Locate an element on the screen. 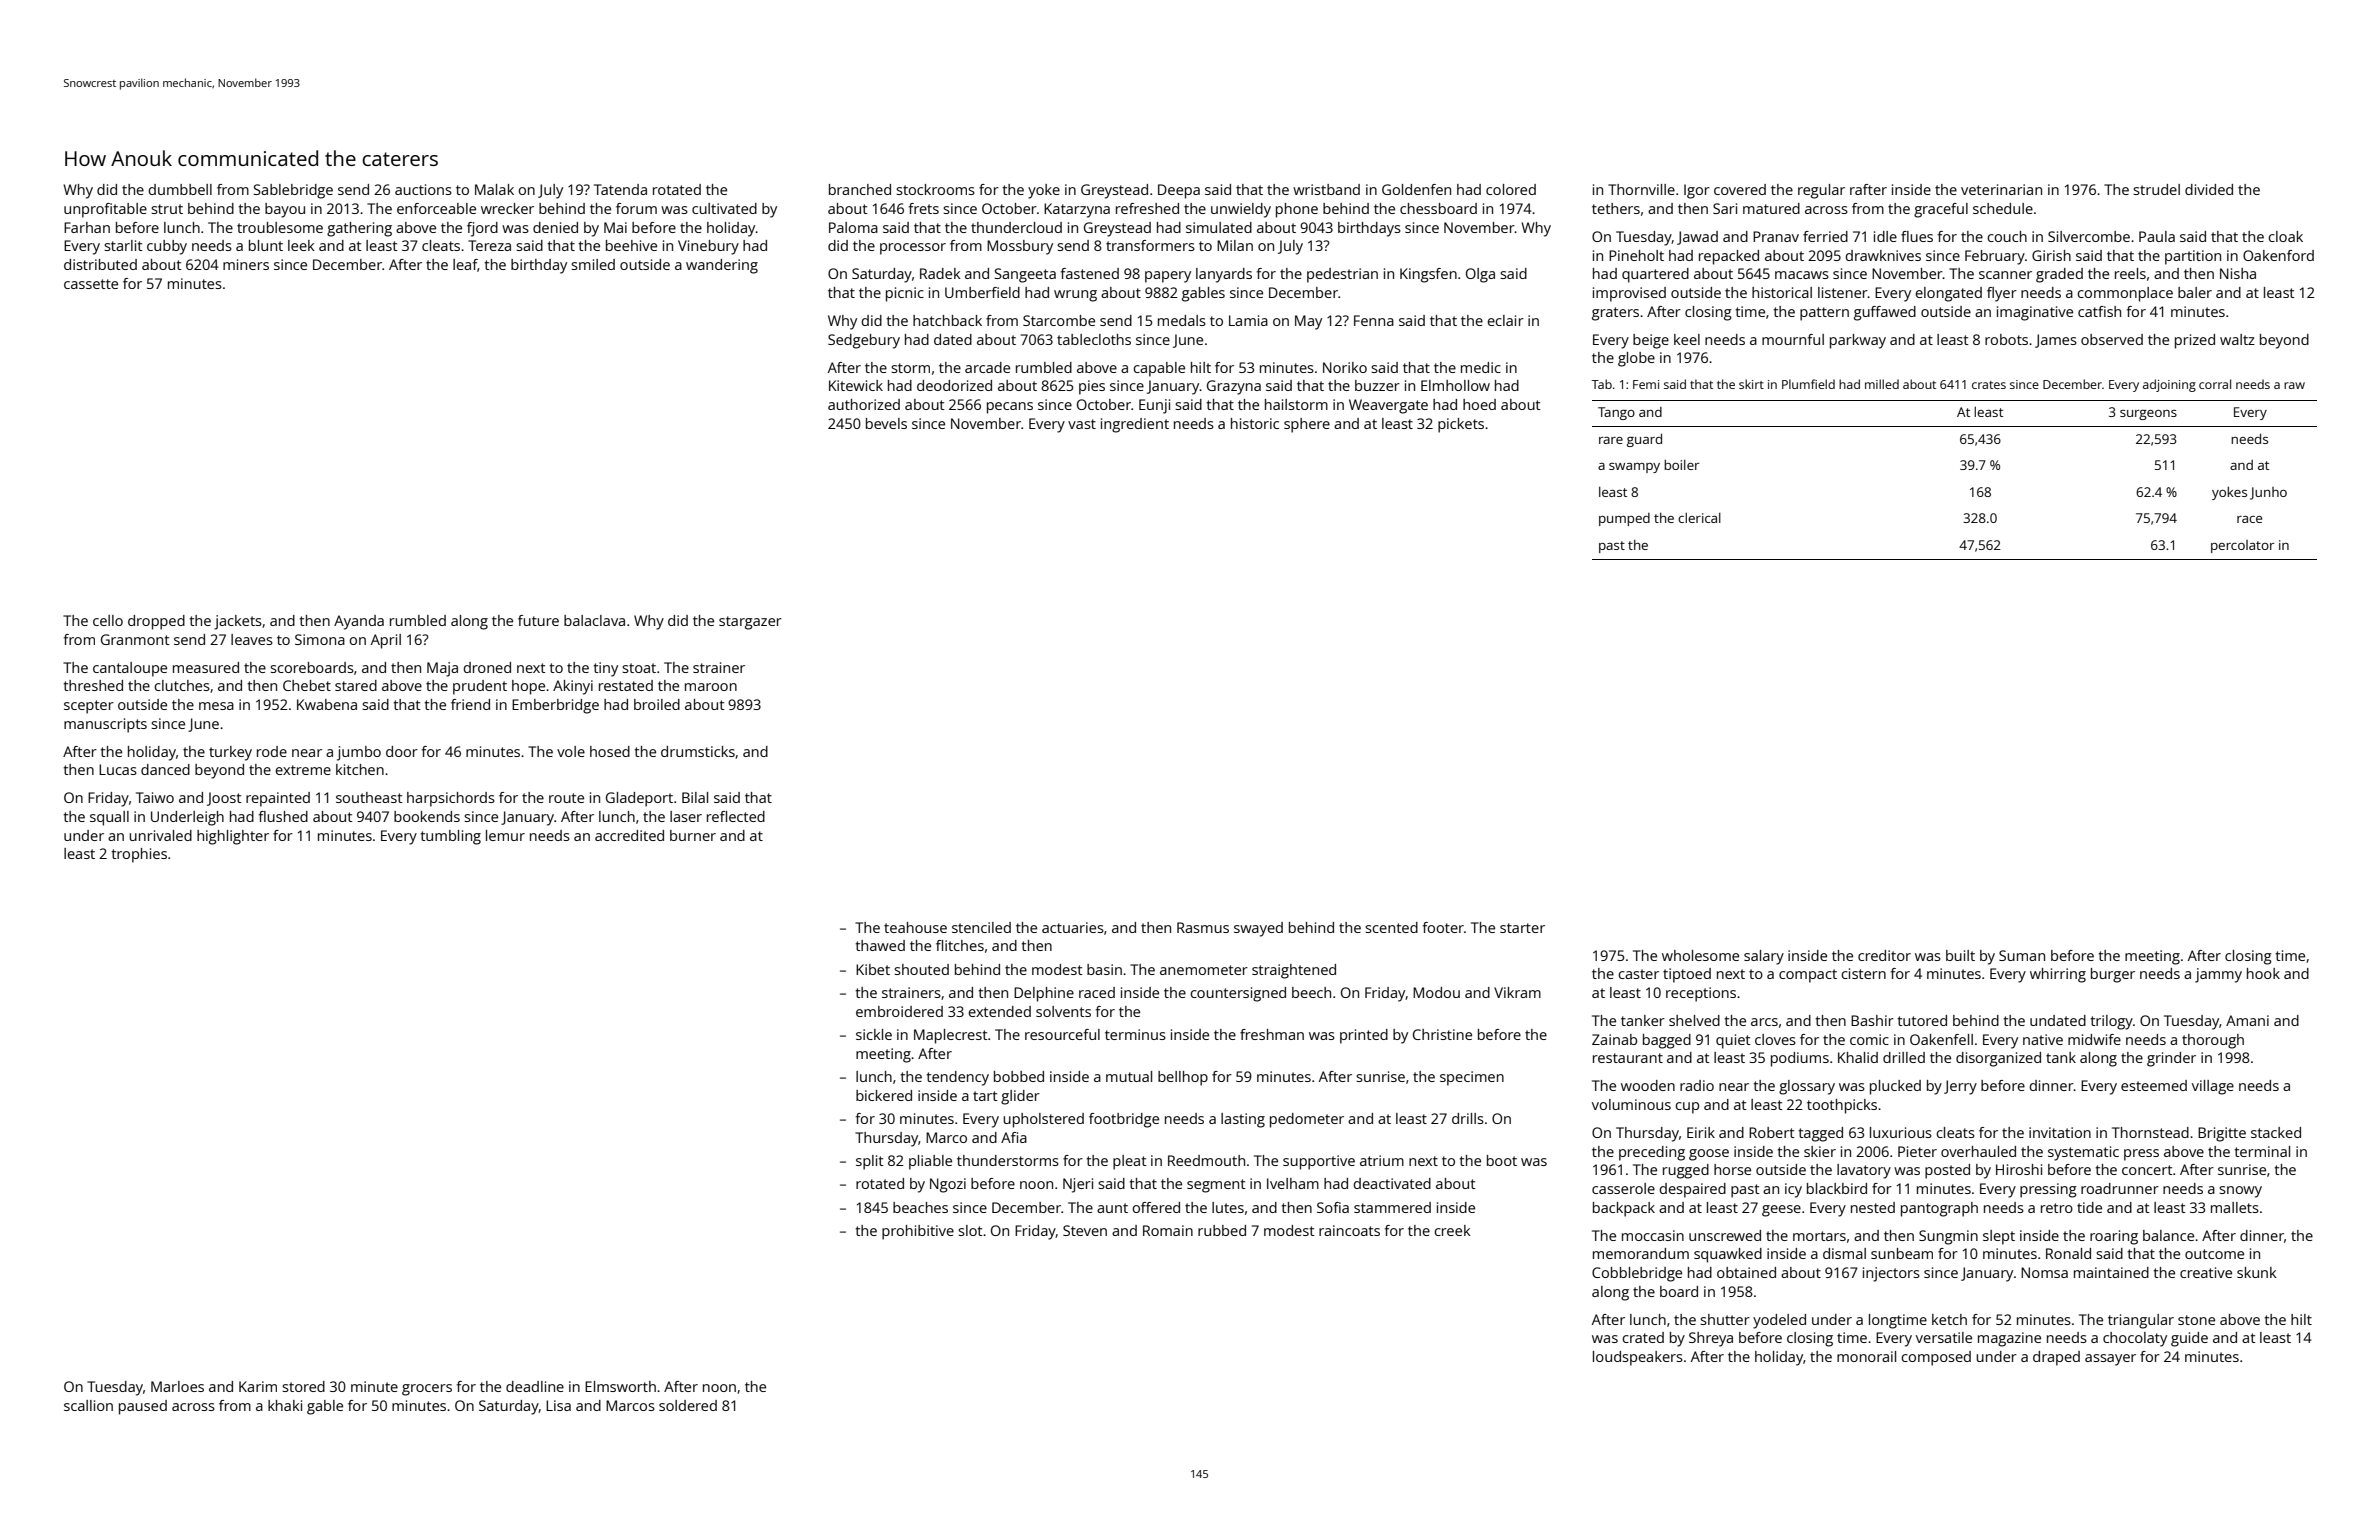 The width and height of the screenshot is (2380, 1540). creek is located at coordinates (1452, 1230).
